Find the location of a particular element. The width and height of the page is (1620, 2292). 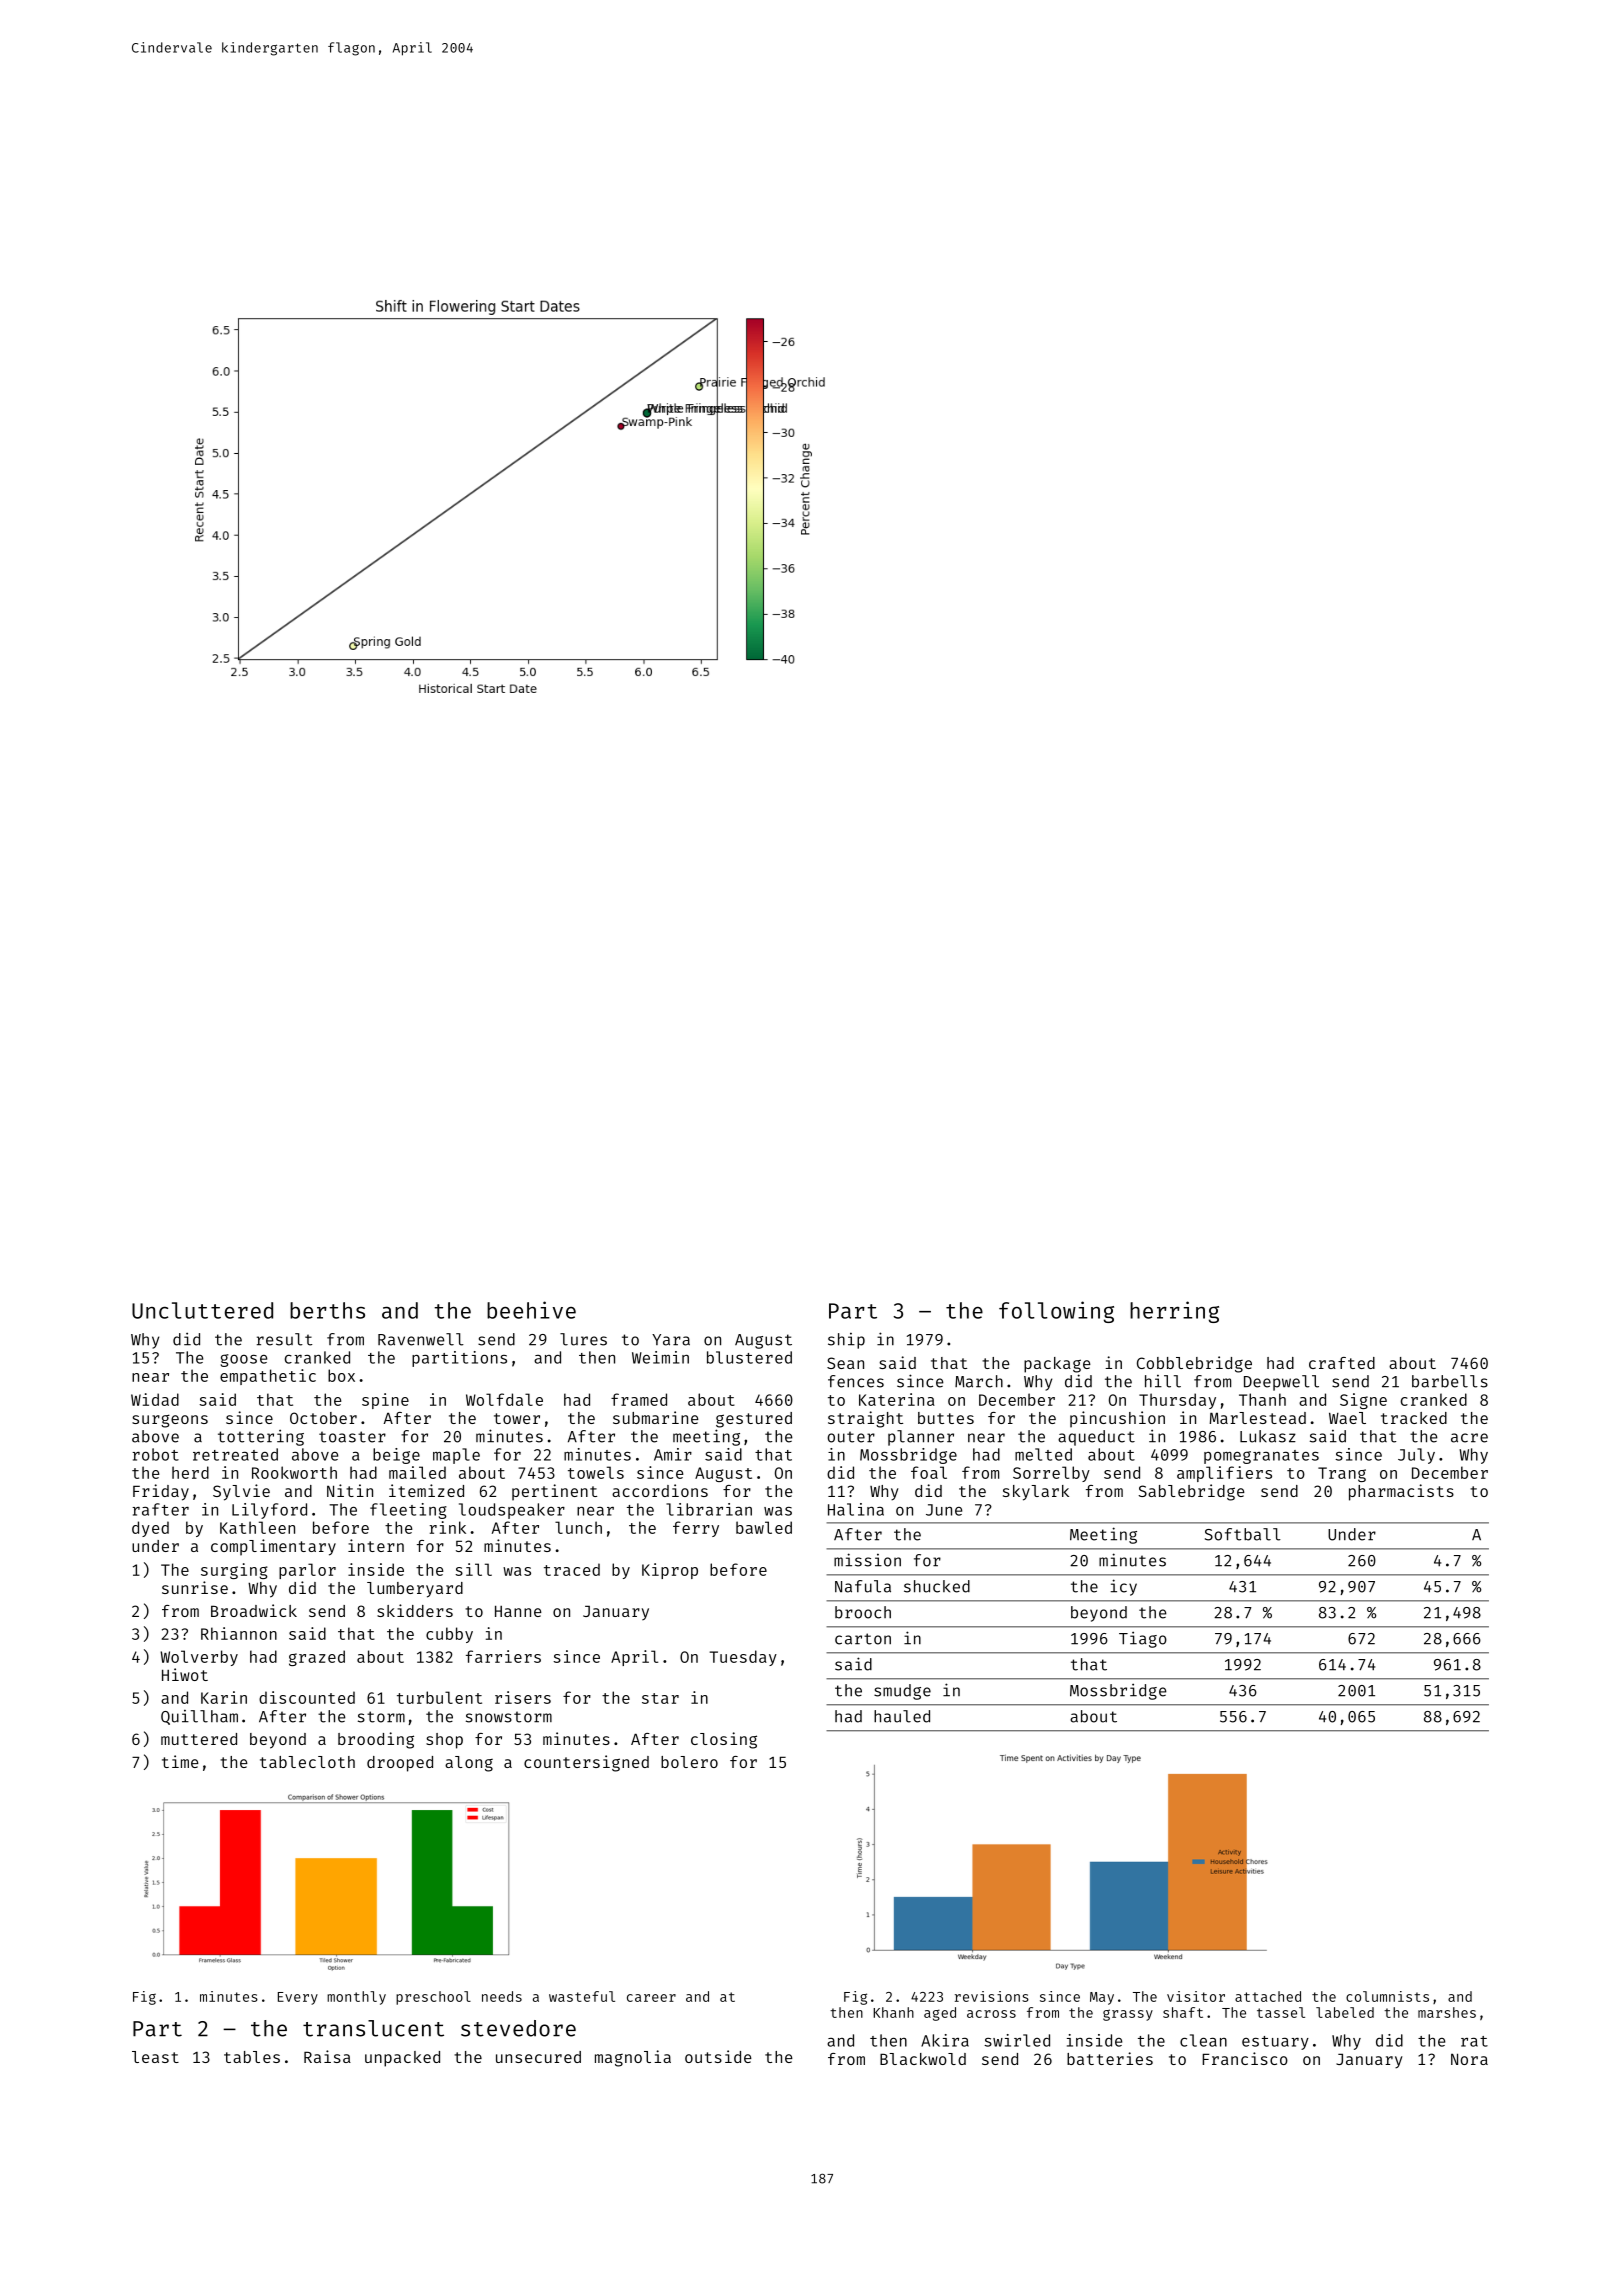

Sylvie is located at coordinates (241, 1492).
